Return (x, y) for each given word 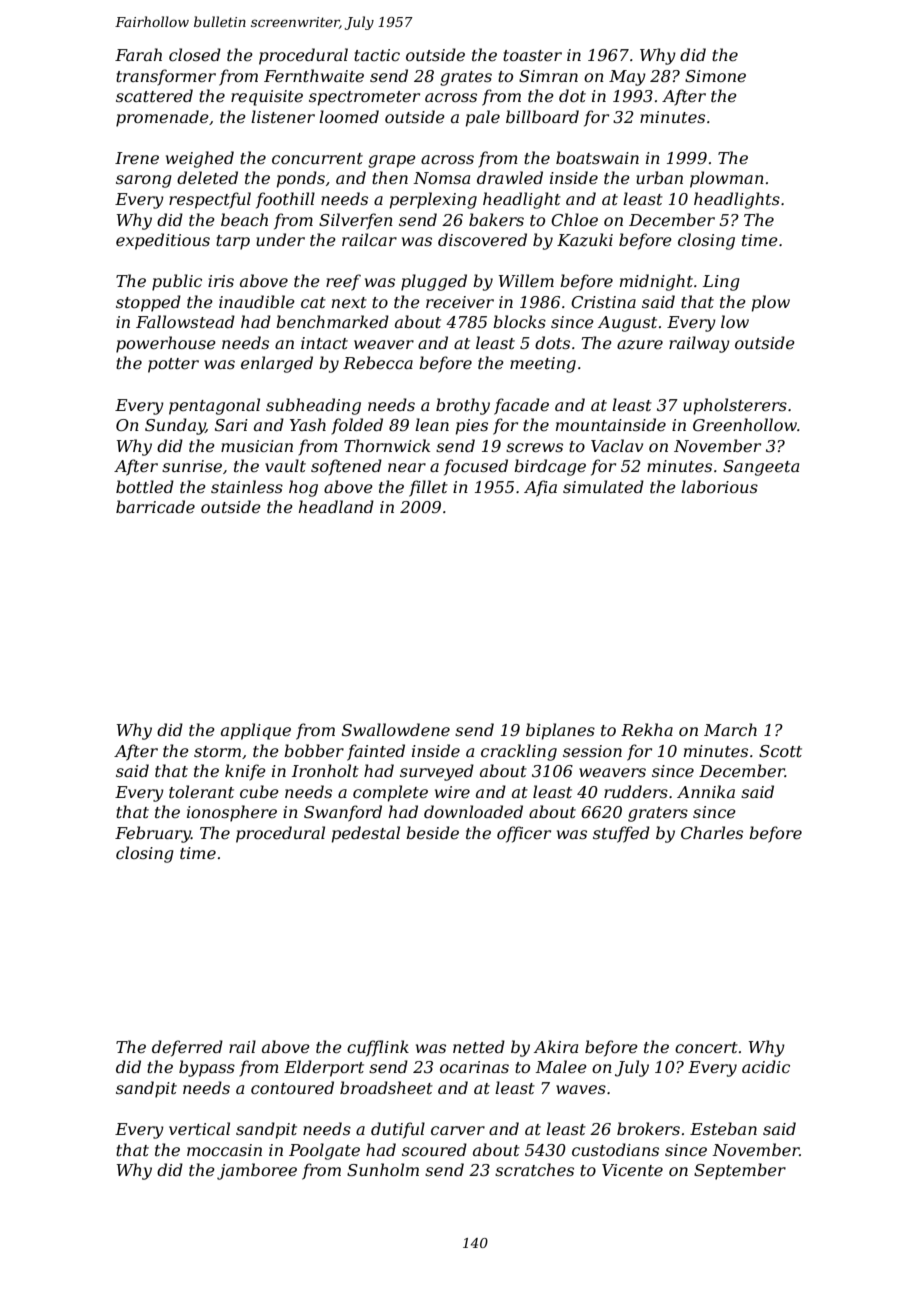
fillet (428, 488)
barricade (155, 506)
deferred (187, 1048)
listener (283, 116)
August (627, 324)
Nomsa (441, 178)
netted (479, 1046)
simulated (603, 486)
